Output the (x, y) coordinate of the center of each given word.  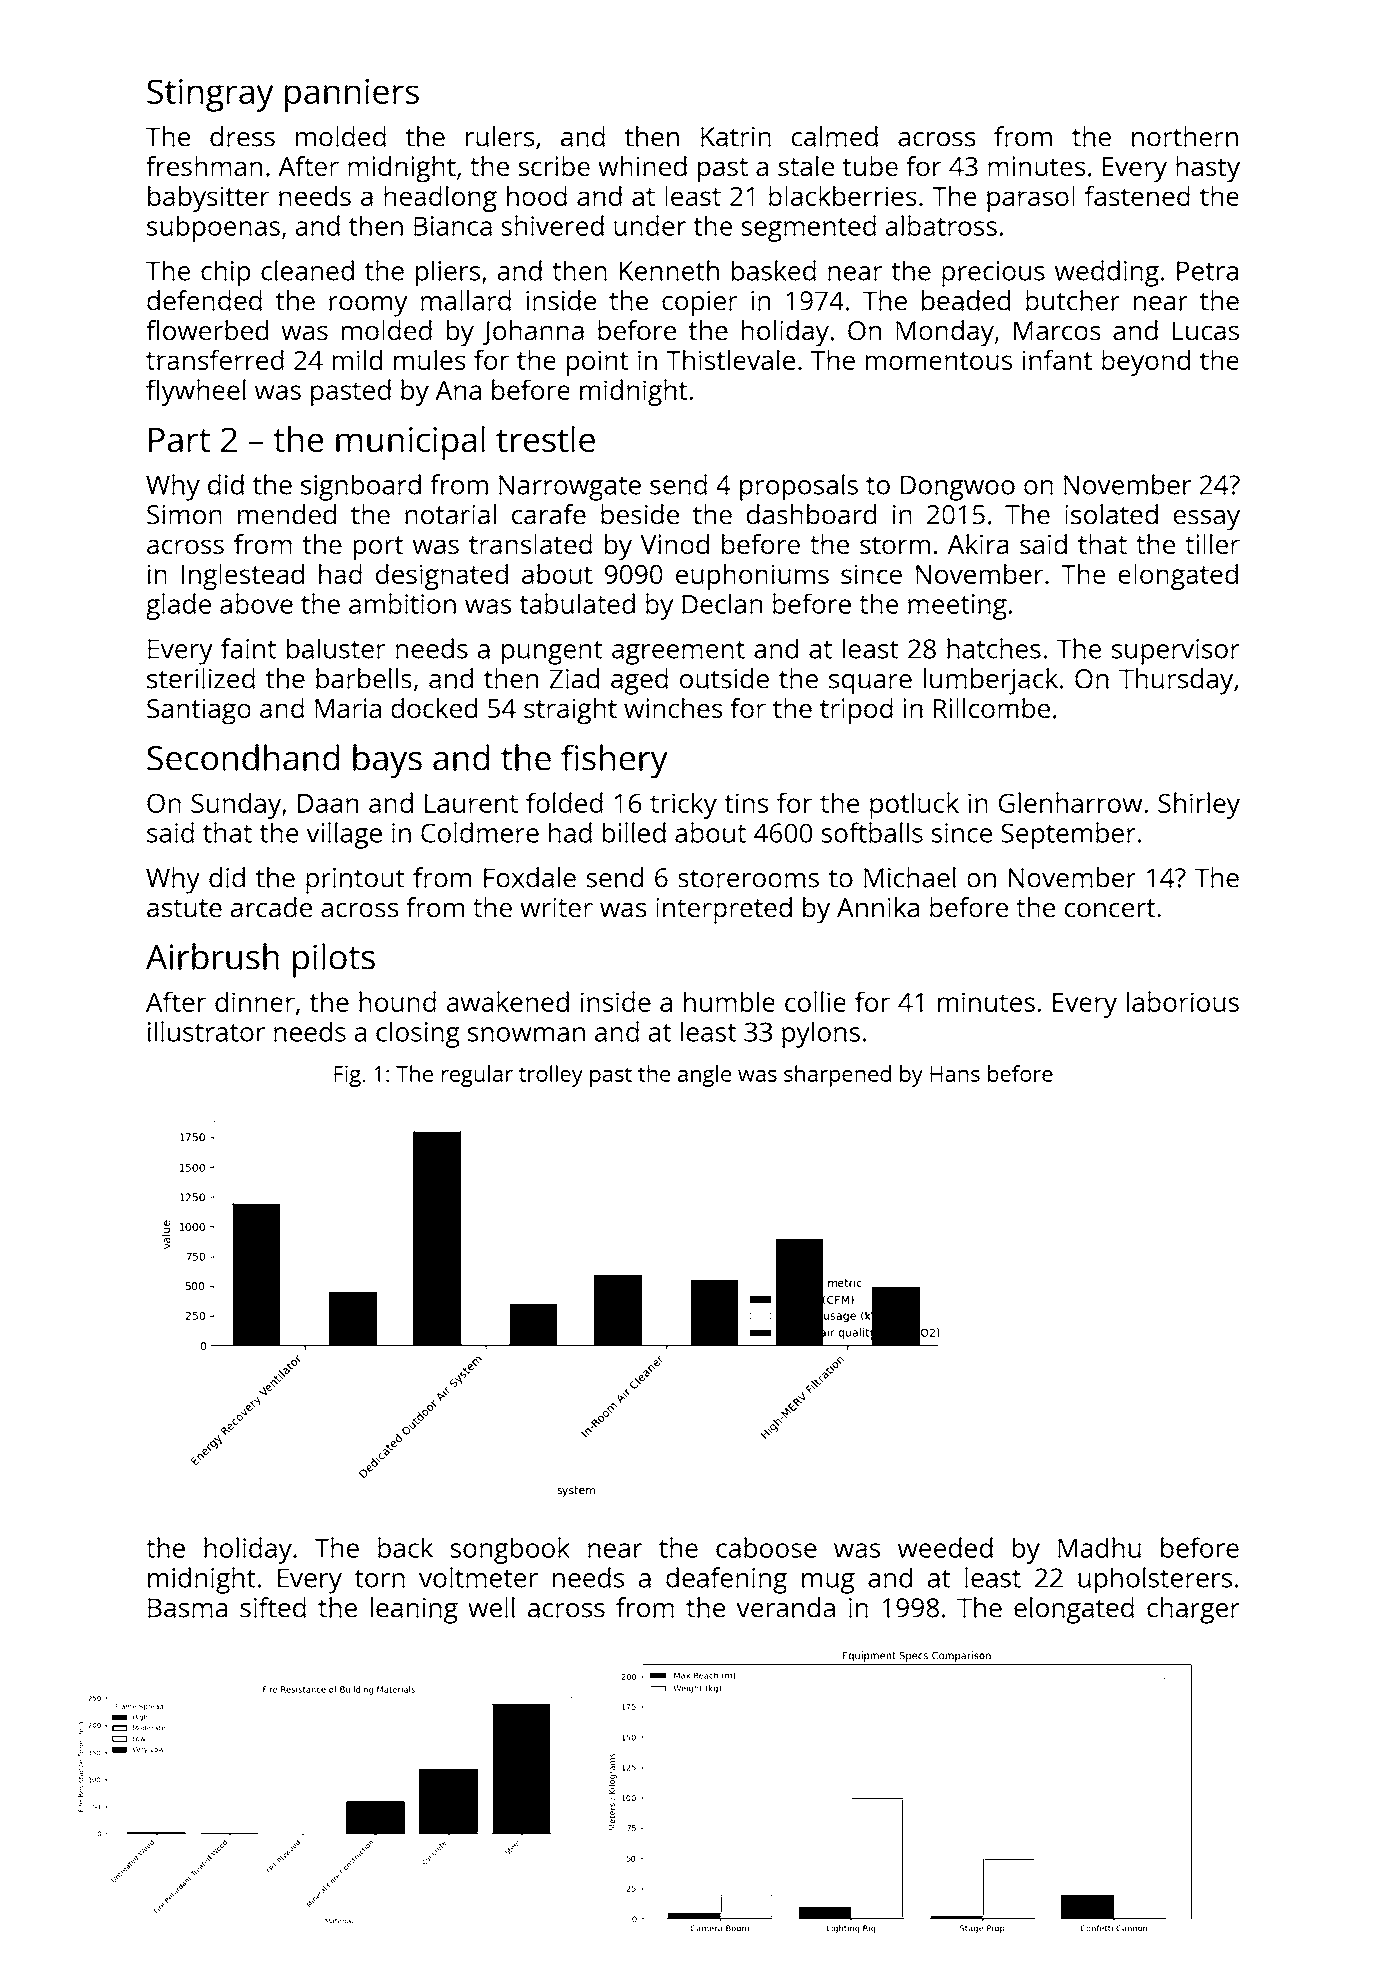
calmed (835, 136)
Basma (187, 1608)
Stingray (210, 95)
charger (1193, 1610)
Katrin (736, 137)
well (491, 1607)
